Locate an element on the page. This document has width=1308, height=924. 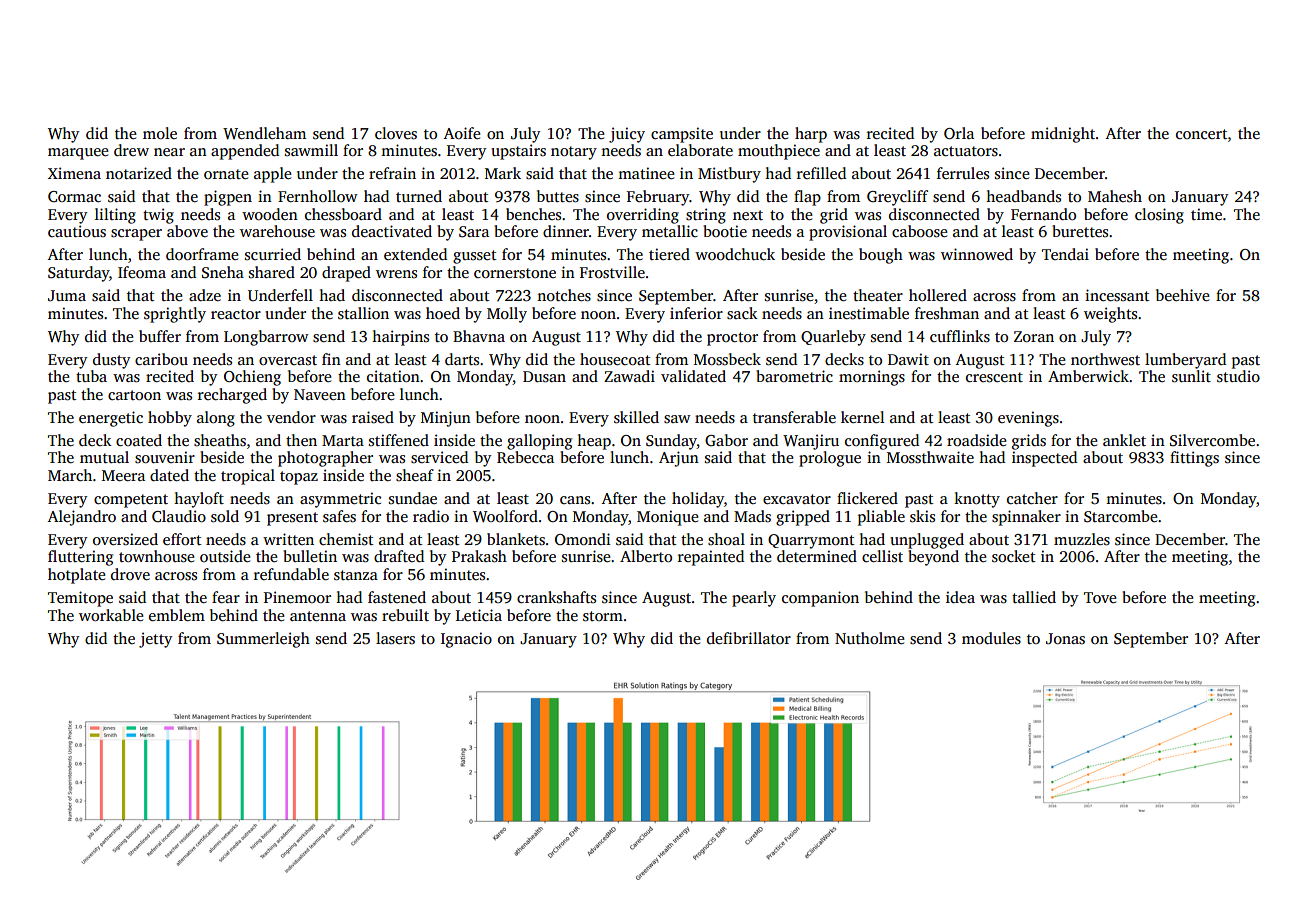
stanza is located at coordinates (356, 575).
